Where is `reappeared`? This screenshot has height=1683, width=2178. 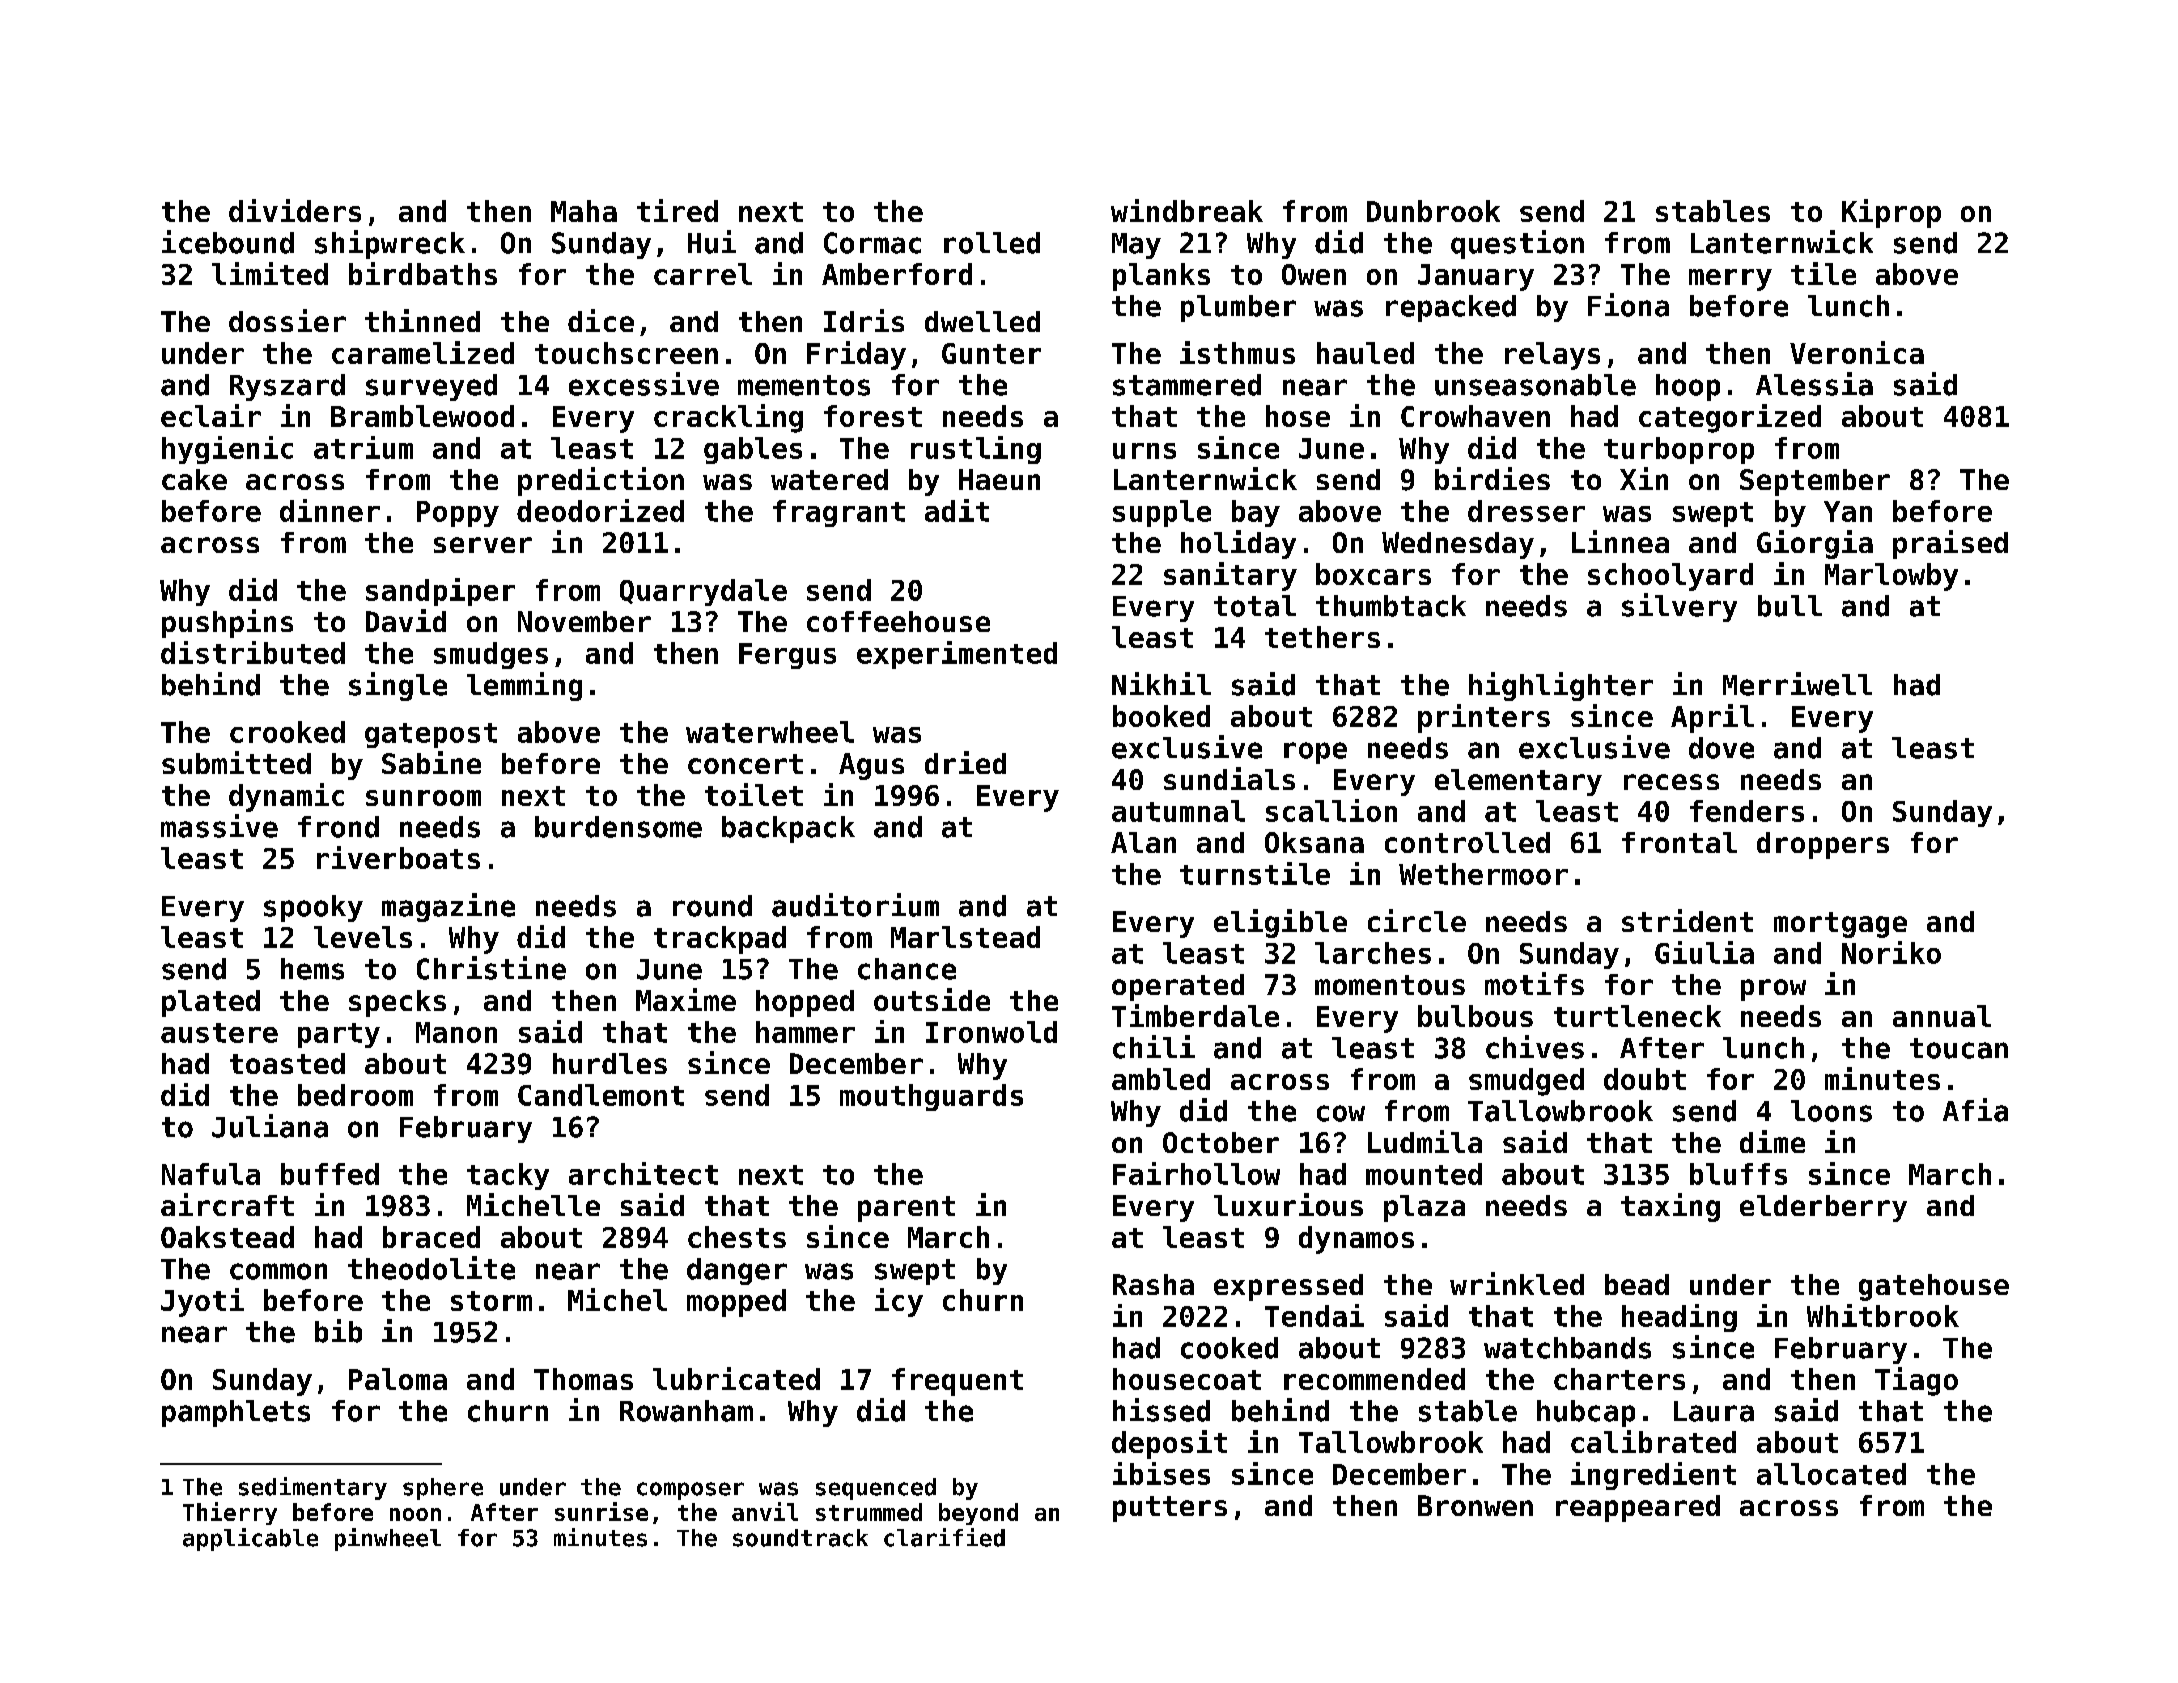
reappeared is located at coordinates (1638, 1508).
